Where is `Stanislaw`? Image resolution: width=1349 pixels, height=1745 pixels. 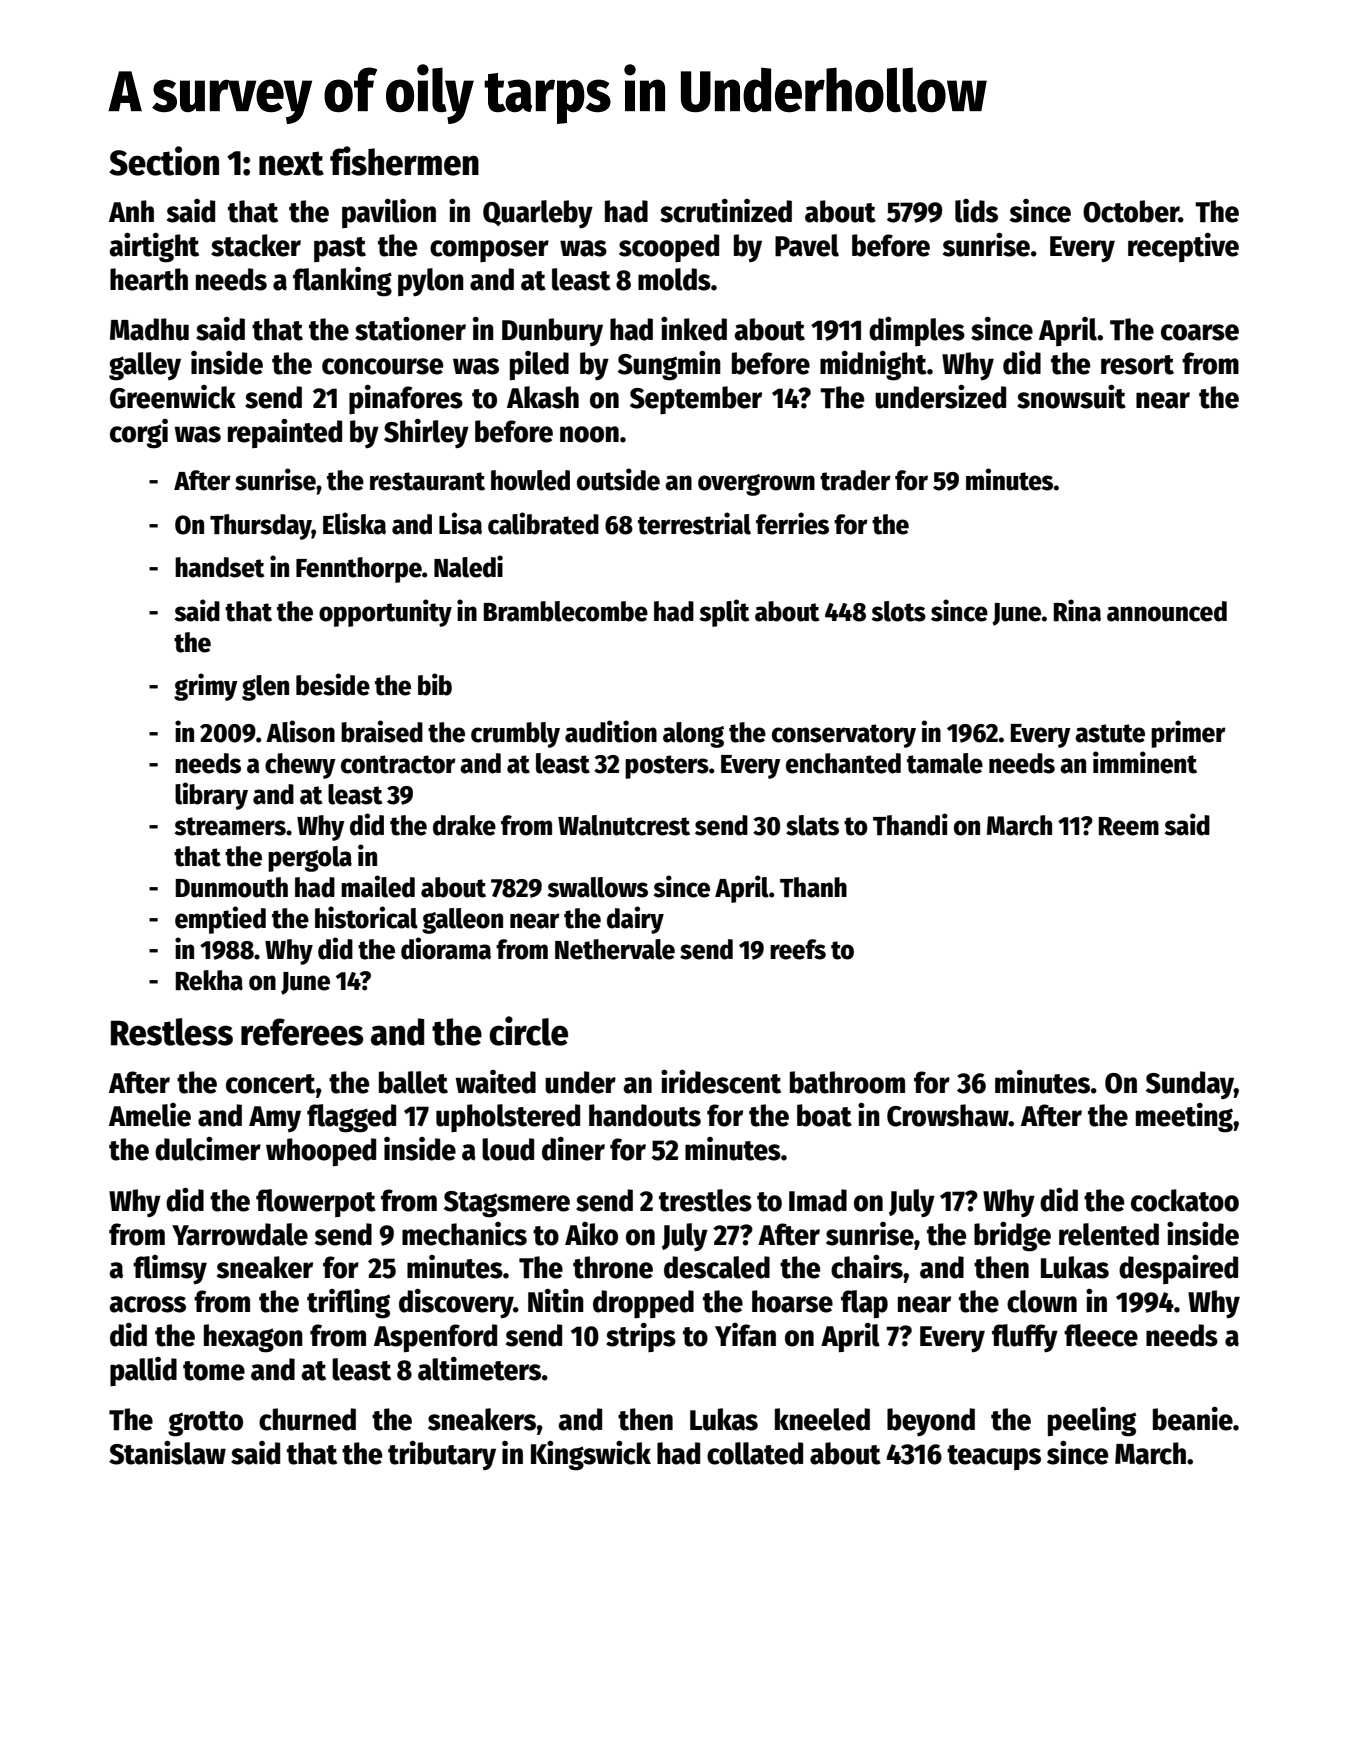
Stanislaw is located at coordinates (167, 1452).
